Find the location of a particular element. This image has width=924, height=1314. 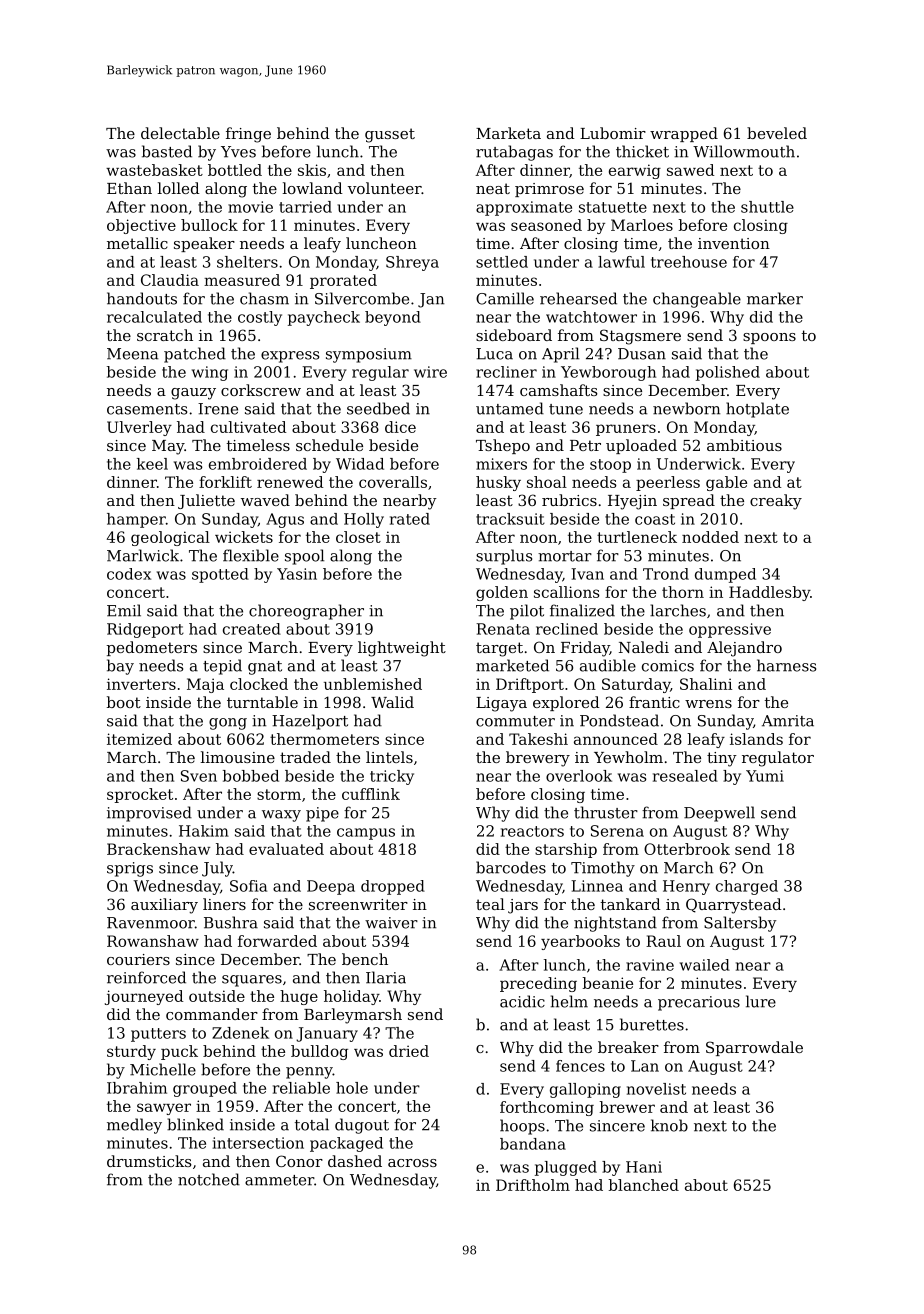

gusset is located at coordinates (390, 135).
